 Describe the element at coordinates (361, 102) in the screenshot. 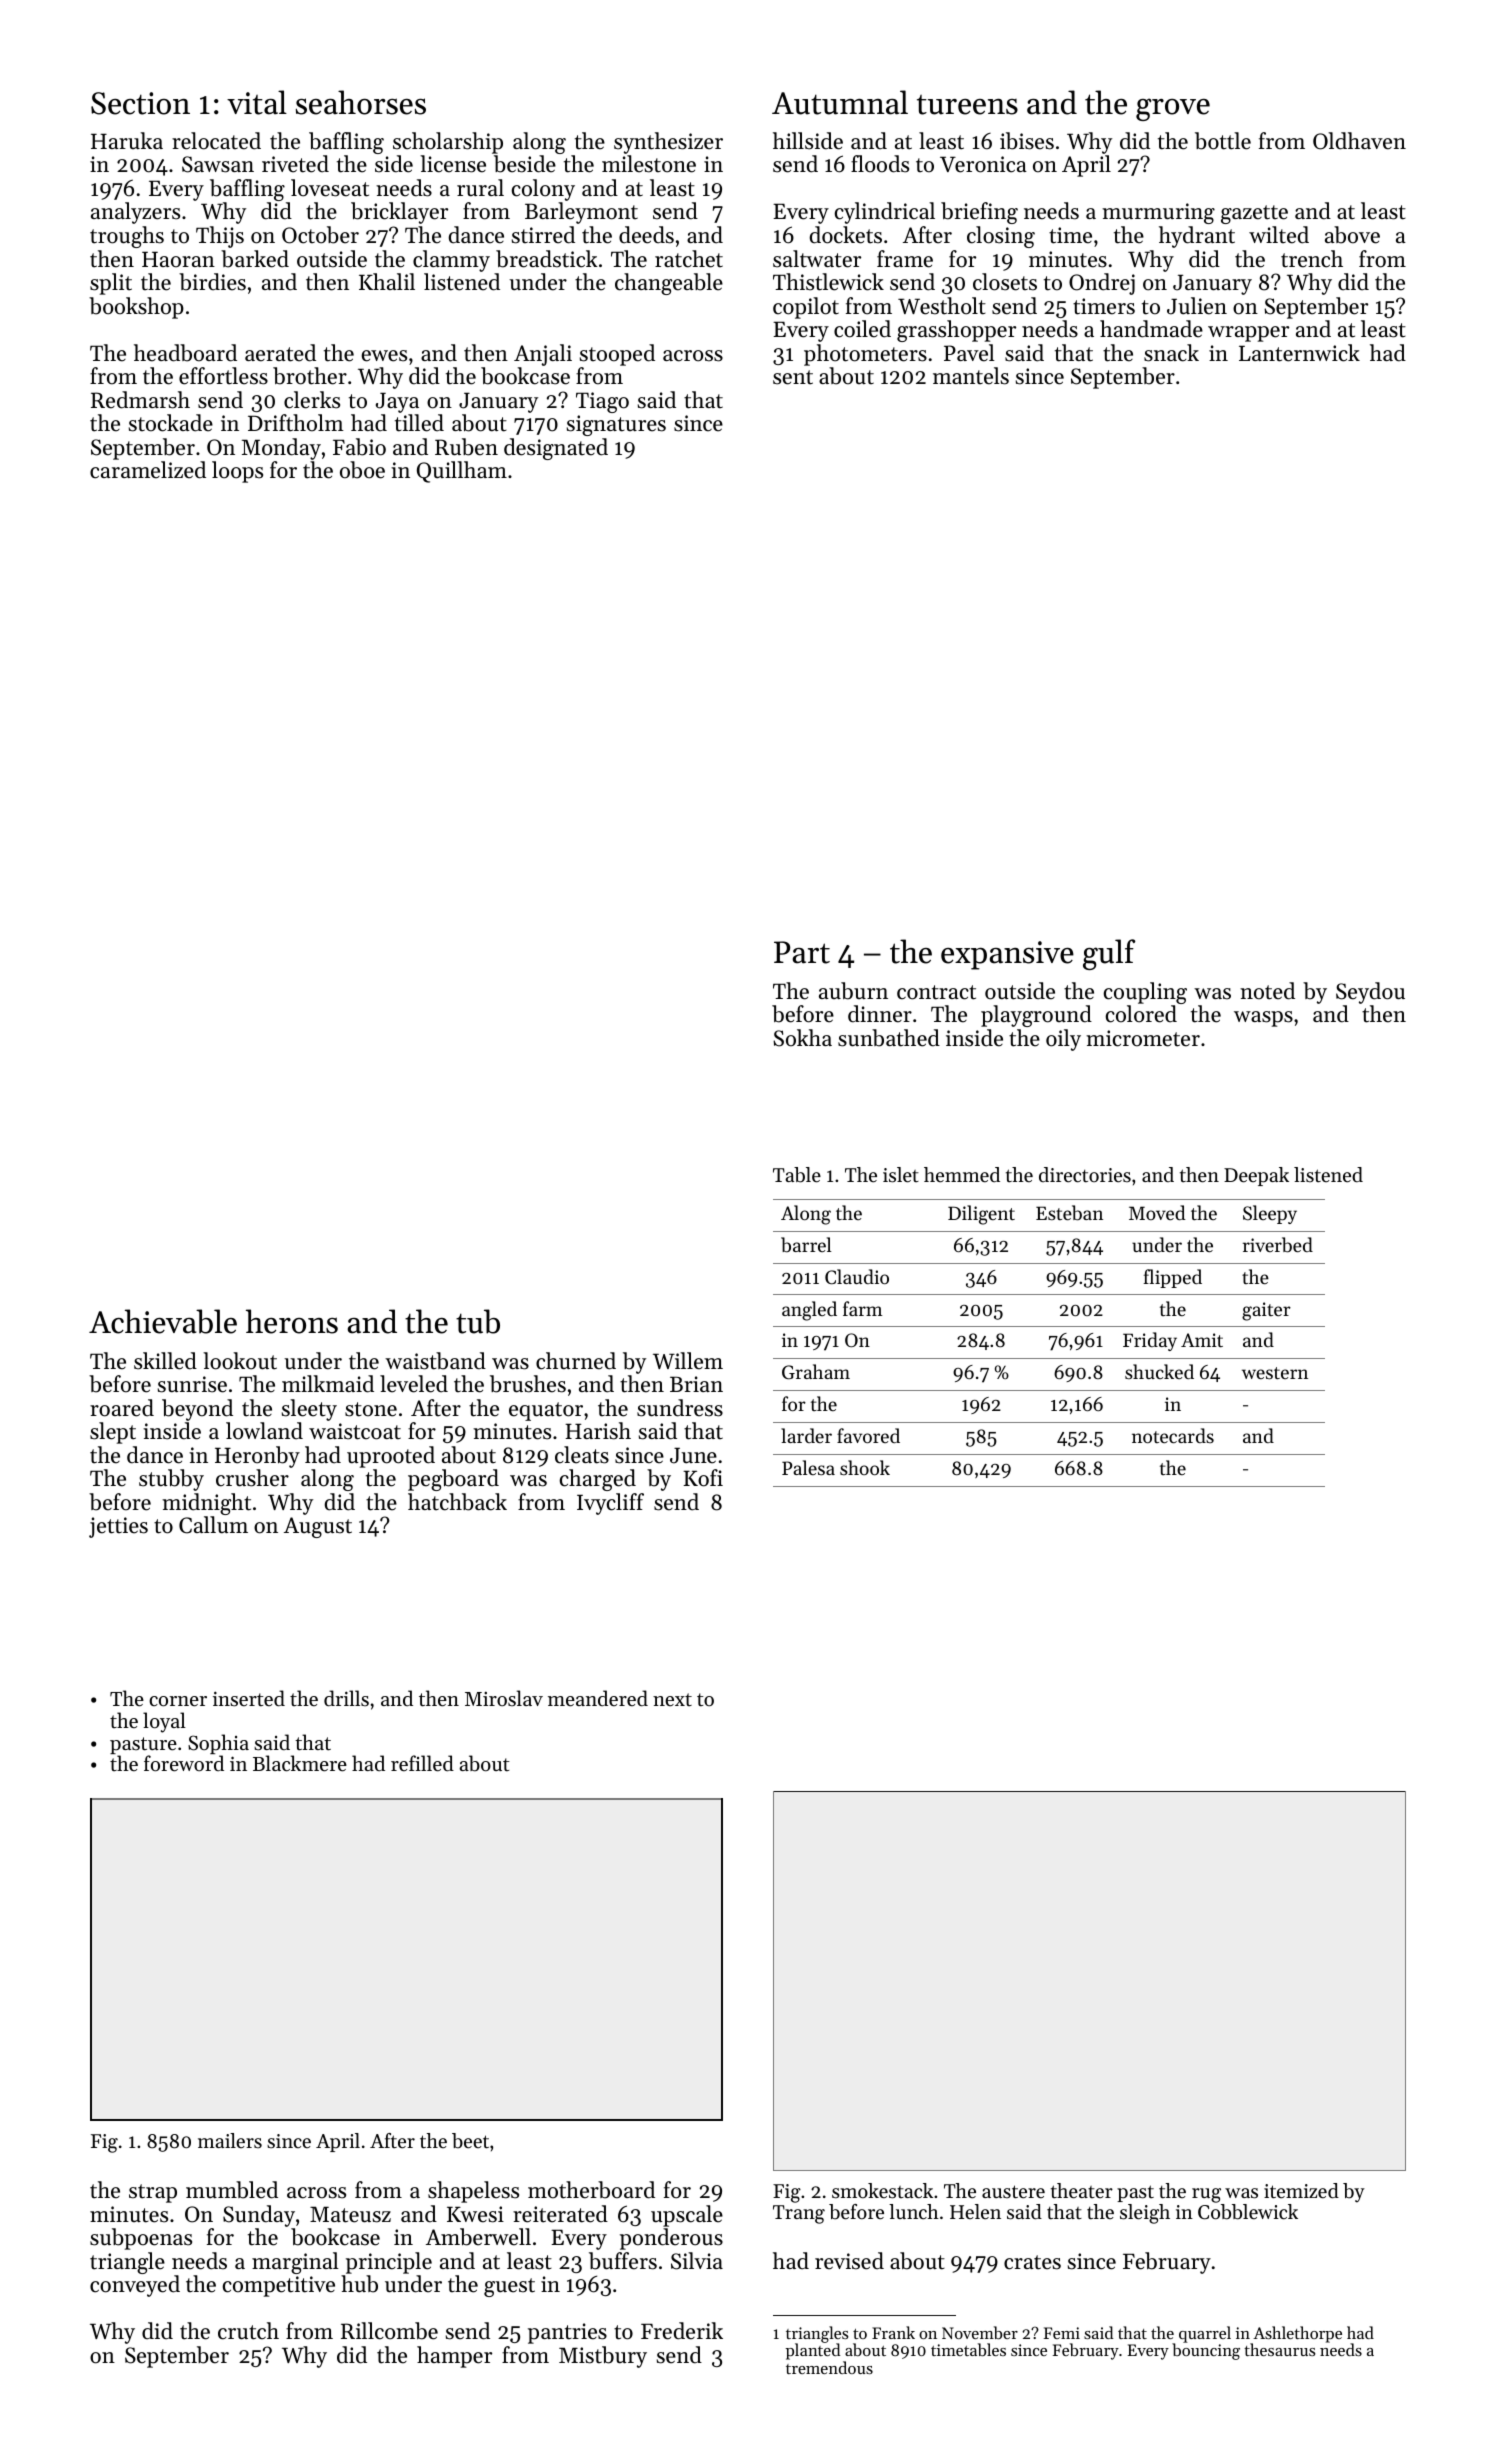

I see `seahorses` at that location.
